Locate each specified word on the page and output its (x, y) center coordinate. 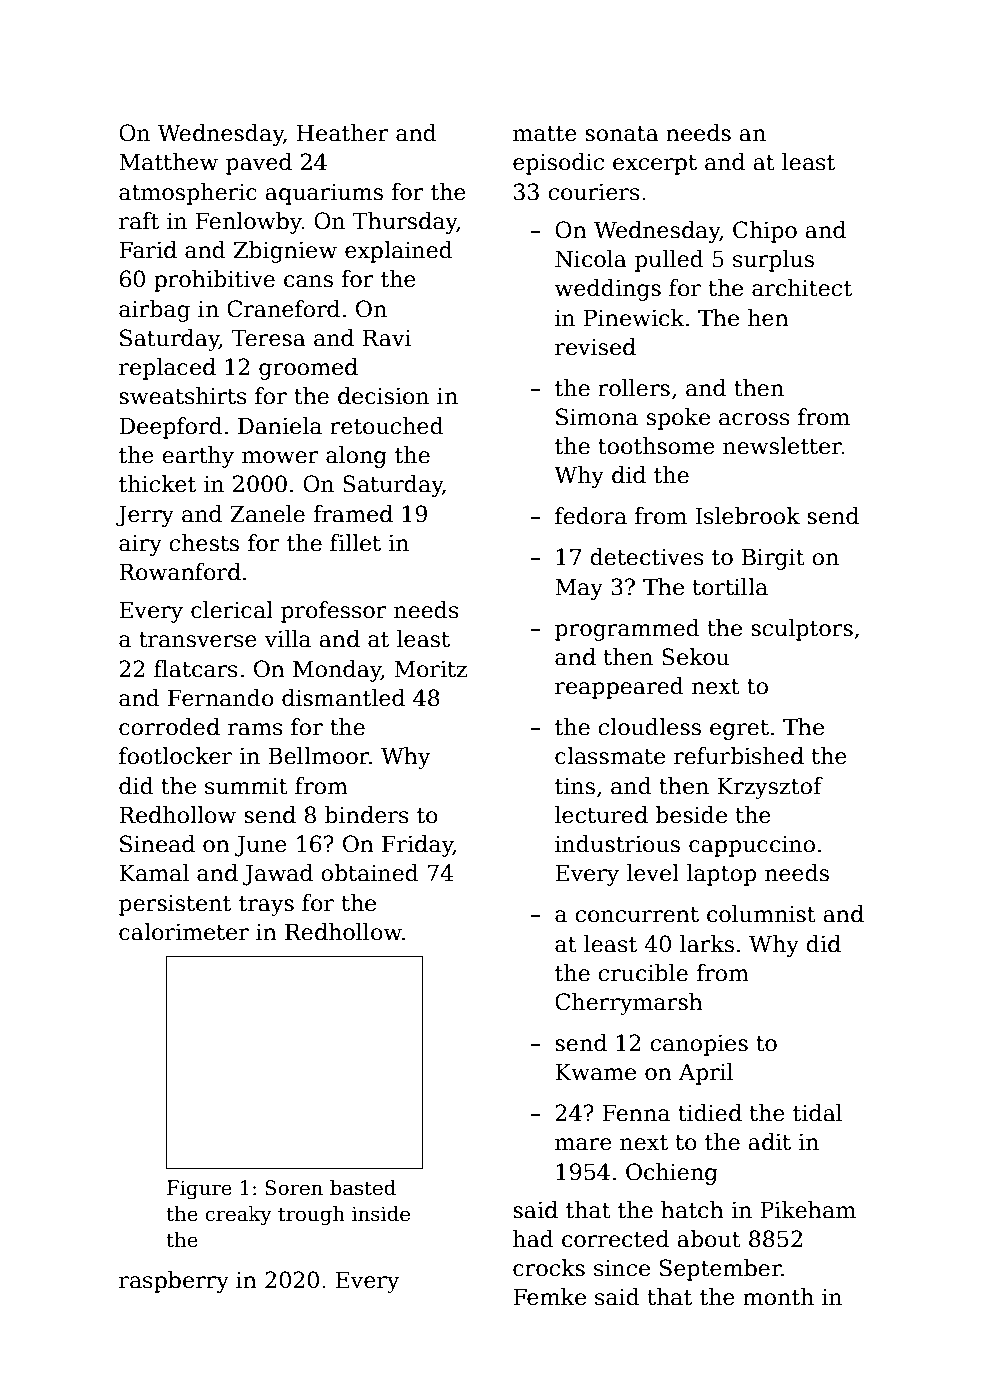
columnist (761, 914)
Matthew (168, 162)
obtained (370, 873)
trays (266, 906)
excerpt (655, 165)
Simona (597, 417)
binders (367, 815)
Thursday (405, 223)
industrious (617, 844)
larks (707, 944)
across (754, 419)
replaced (167, 369)
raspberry (174, 1282)
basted (363, 1188)
